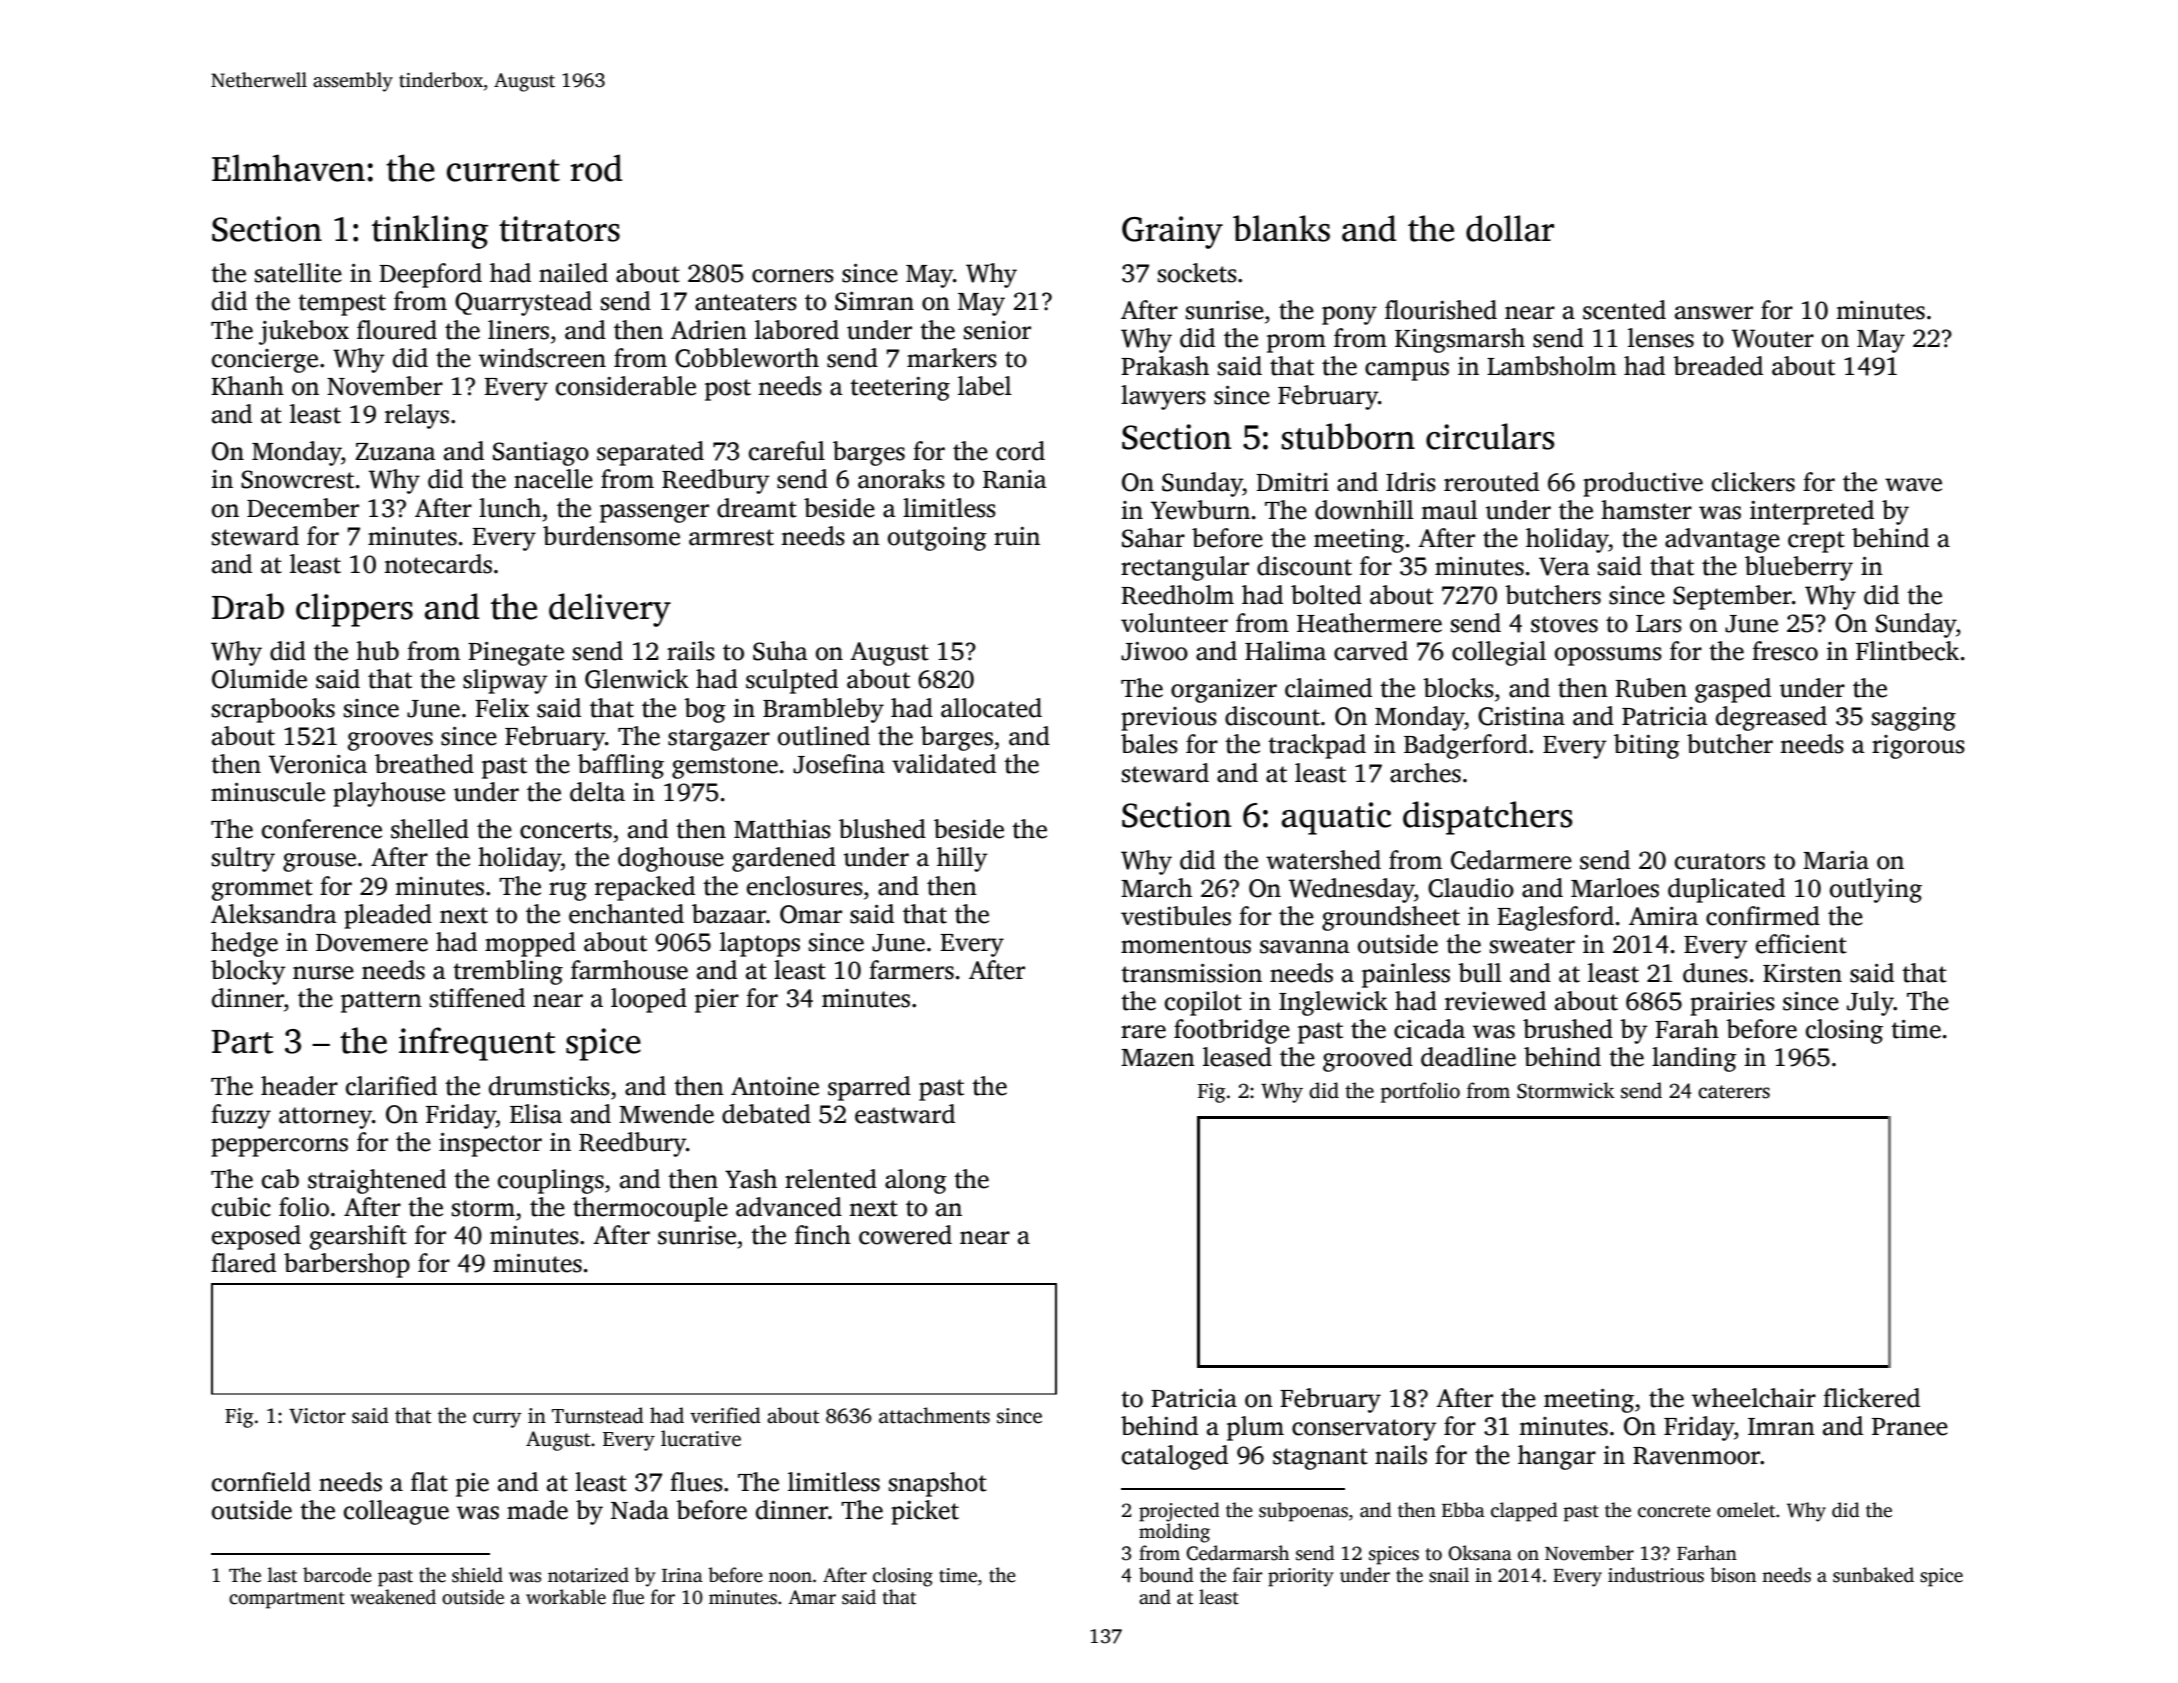 The height and width of the screenshot is (1683, 2178). Describe the element at coordinates (1753, 482) in the screenshot. I see `clickers` at that location.
